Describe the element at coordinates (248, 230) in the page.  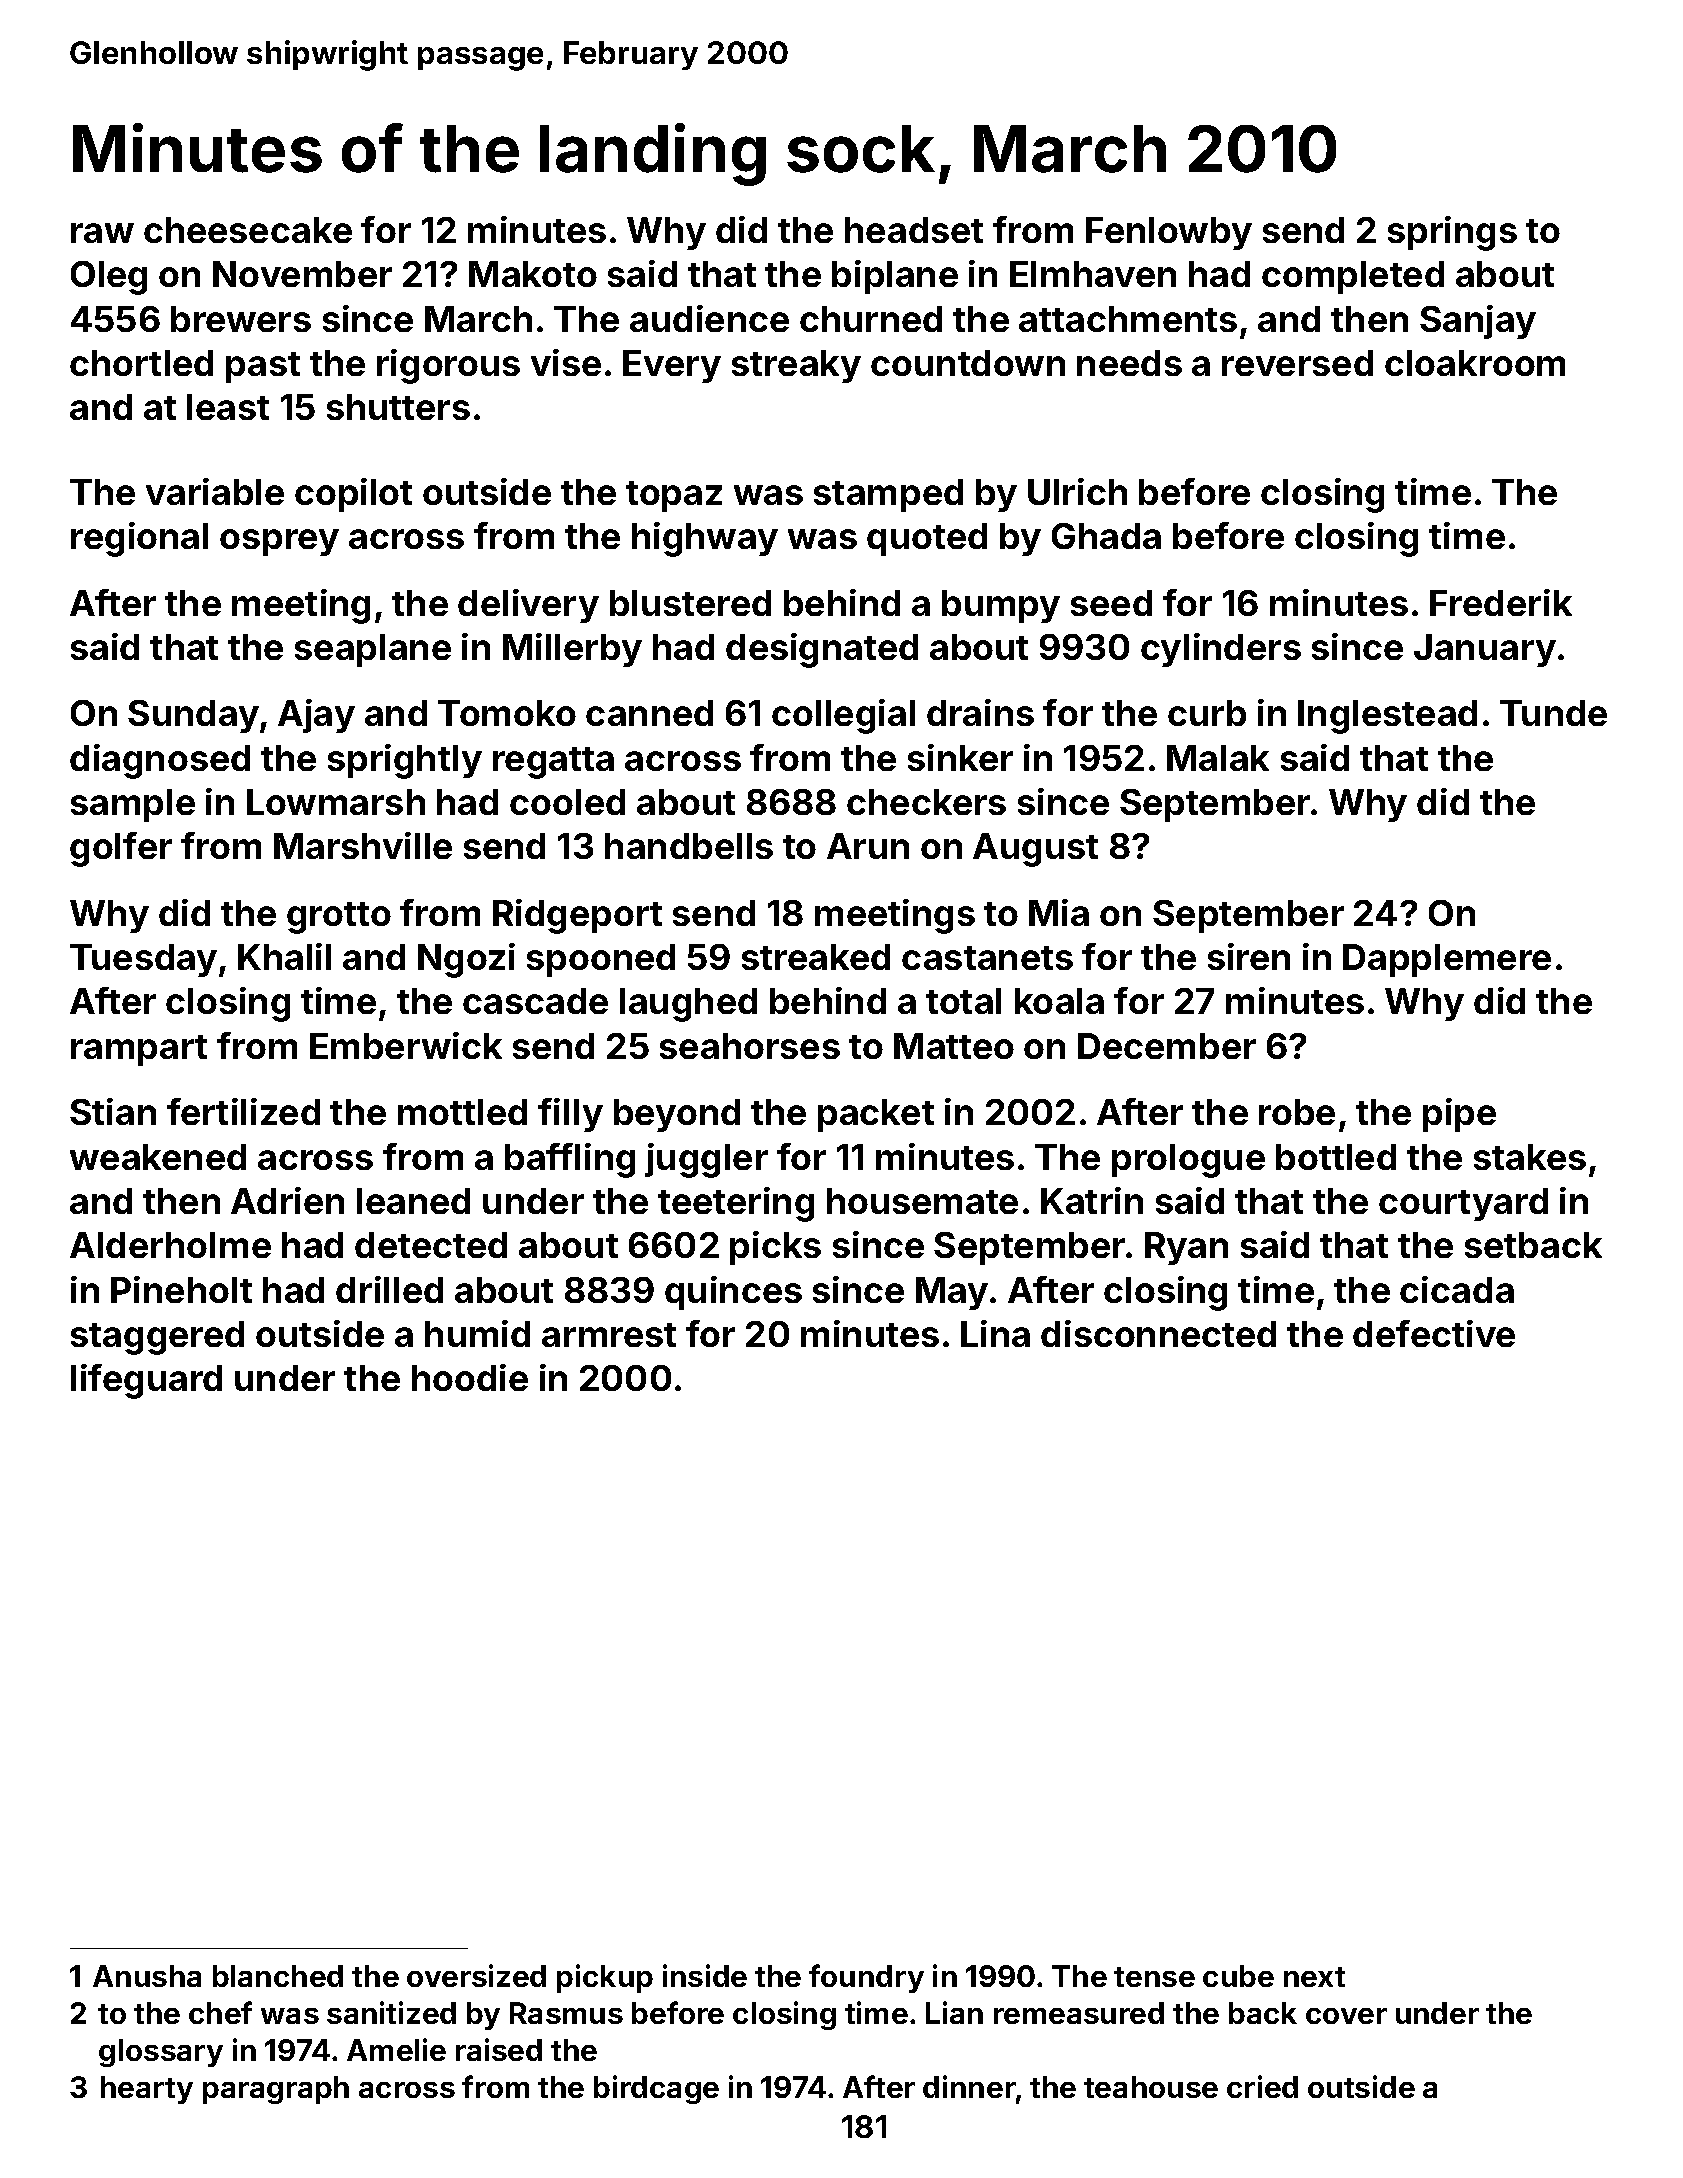
I see `cheesecake` at that location.
